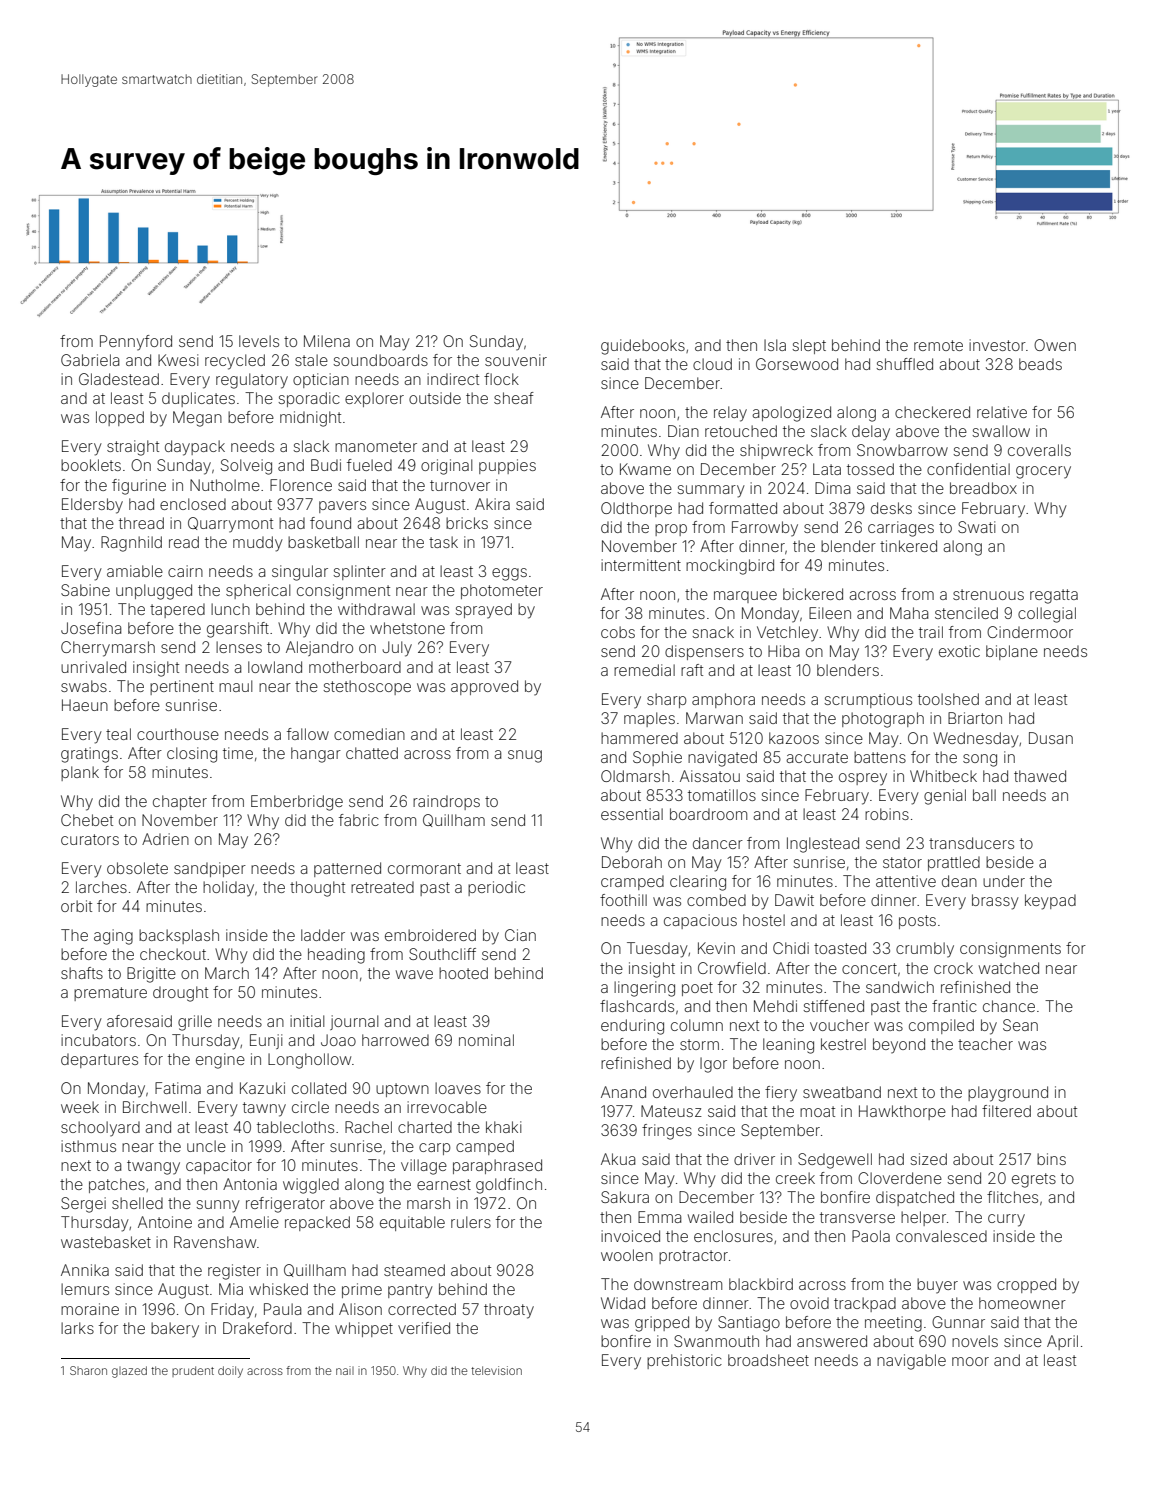 The width and height of the document is (1150, 1488). I want to click on carriages, so click(901, 529).
